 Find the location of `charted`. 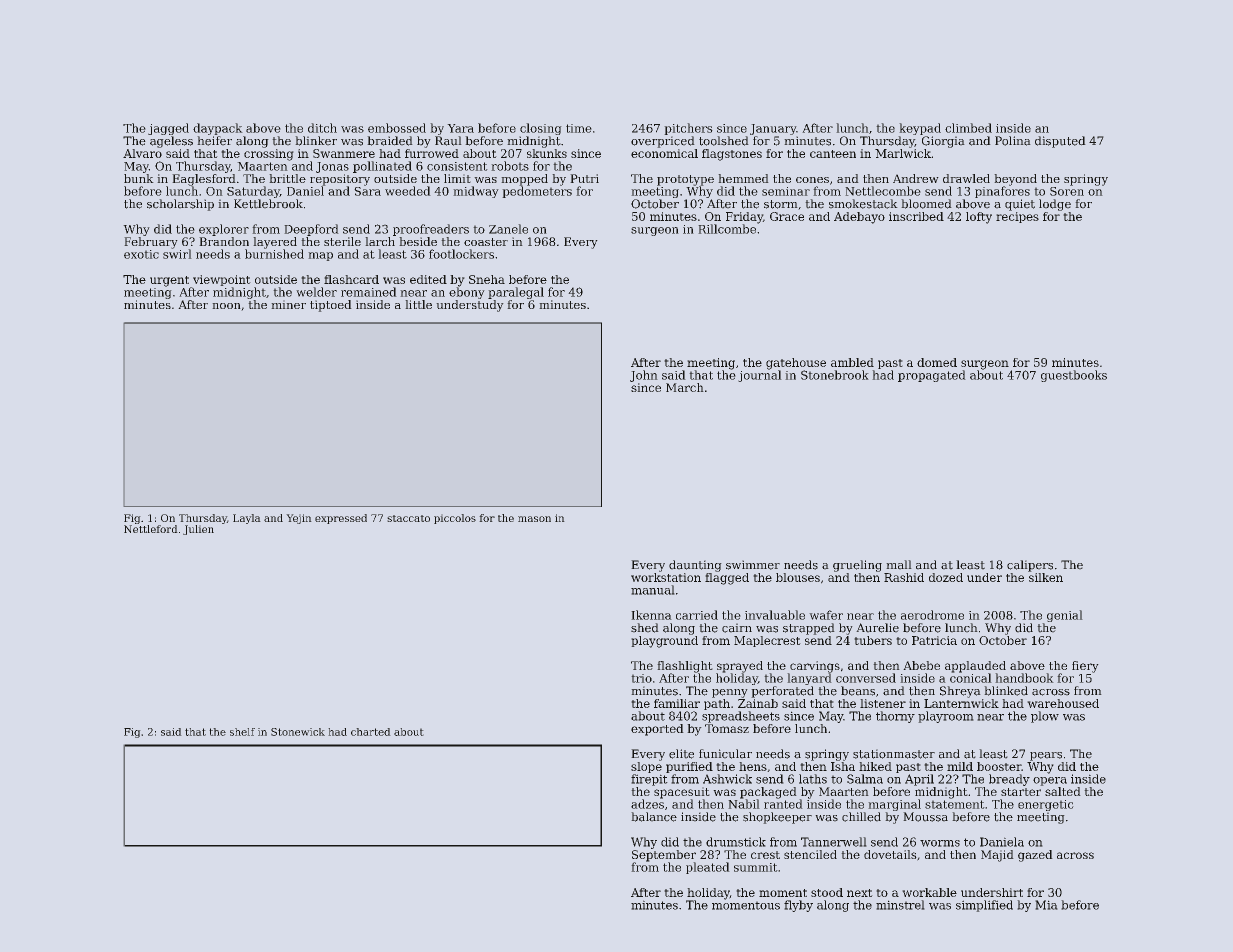

charted is located at coordinates (371, 732).
